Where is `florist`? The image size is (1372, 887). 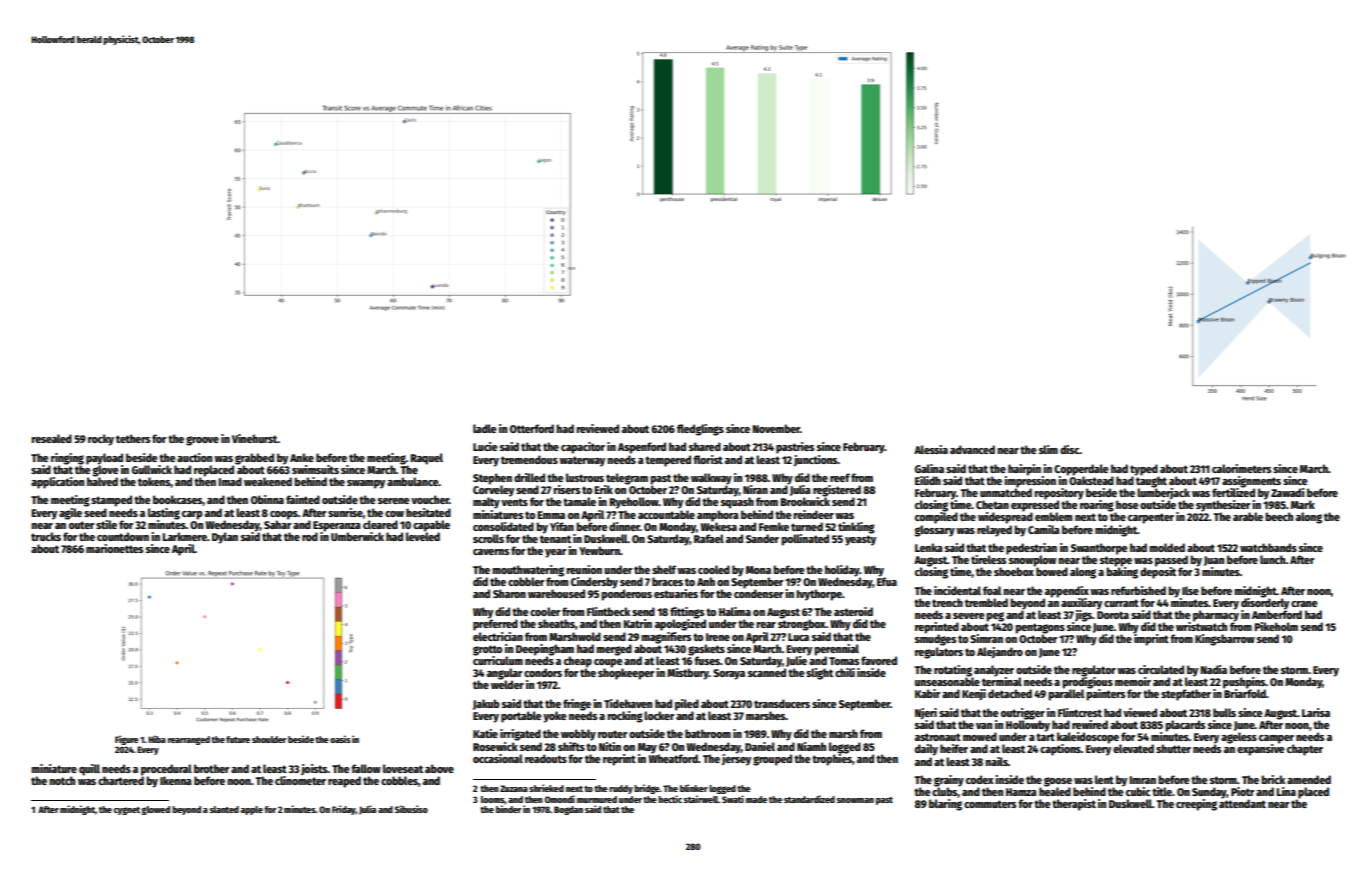 florist is located at coordinates (708, 459).
